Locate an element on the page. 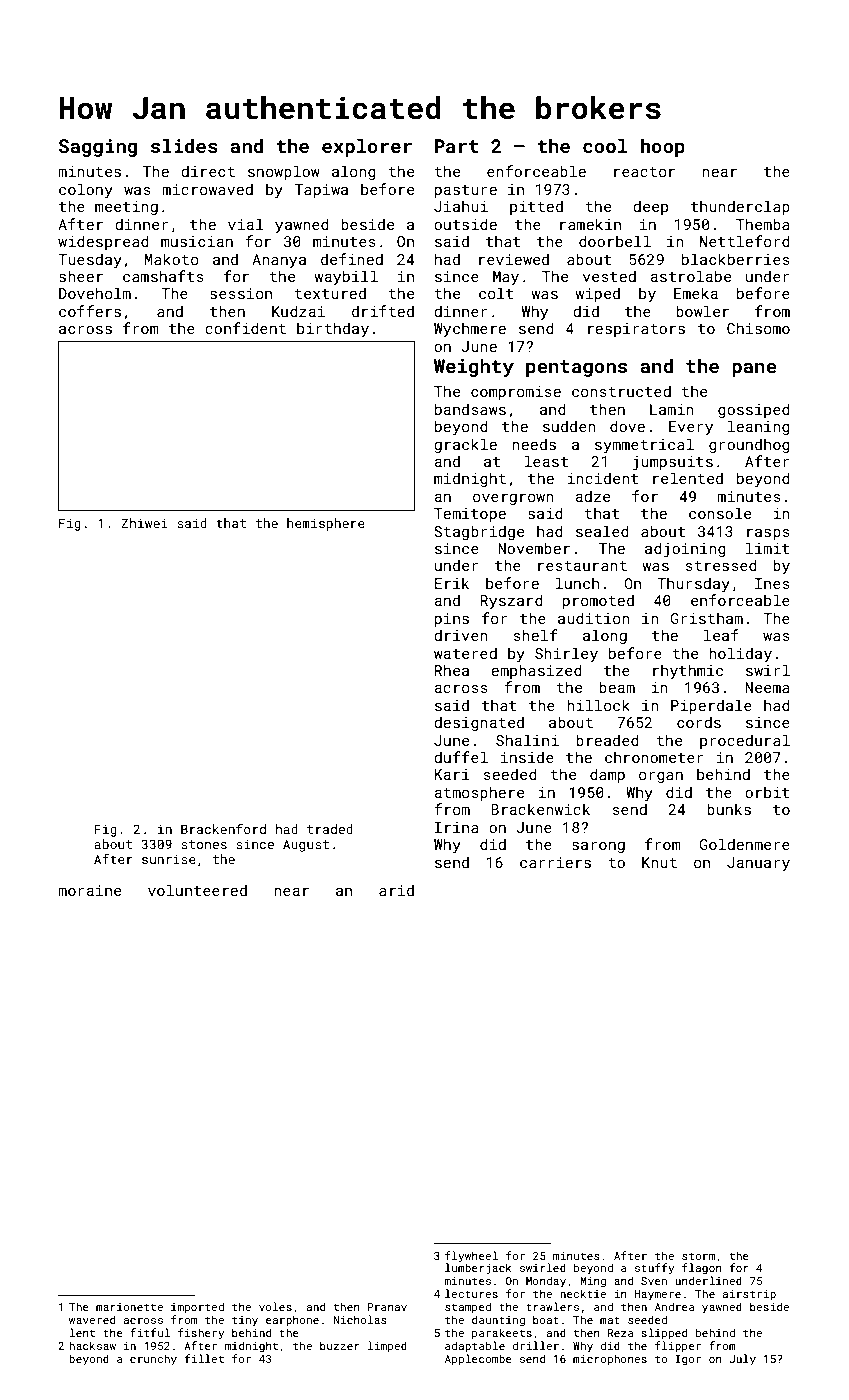 The image size is (849, 1400). moraine is located at coordinates (89, 890).
